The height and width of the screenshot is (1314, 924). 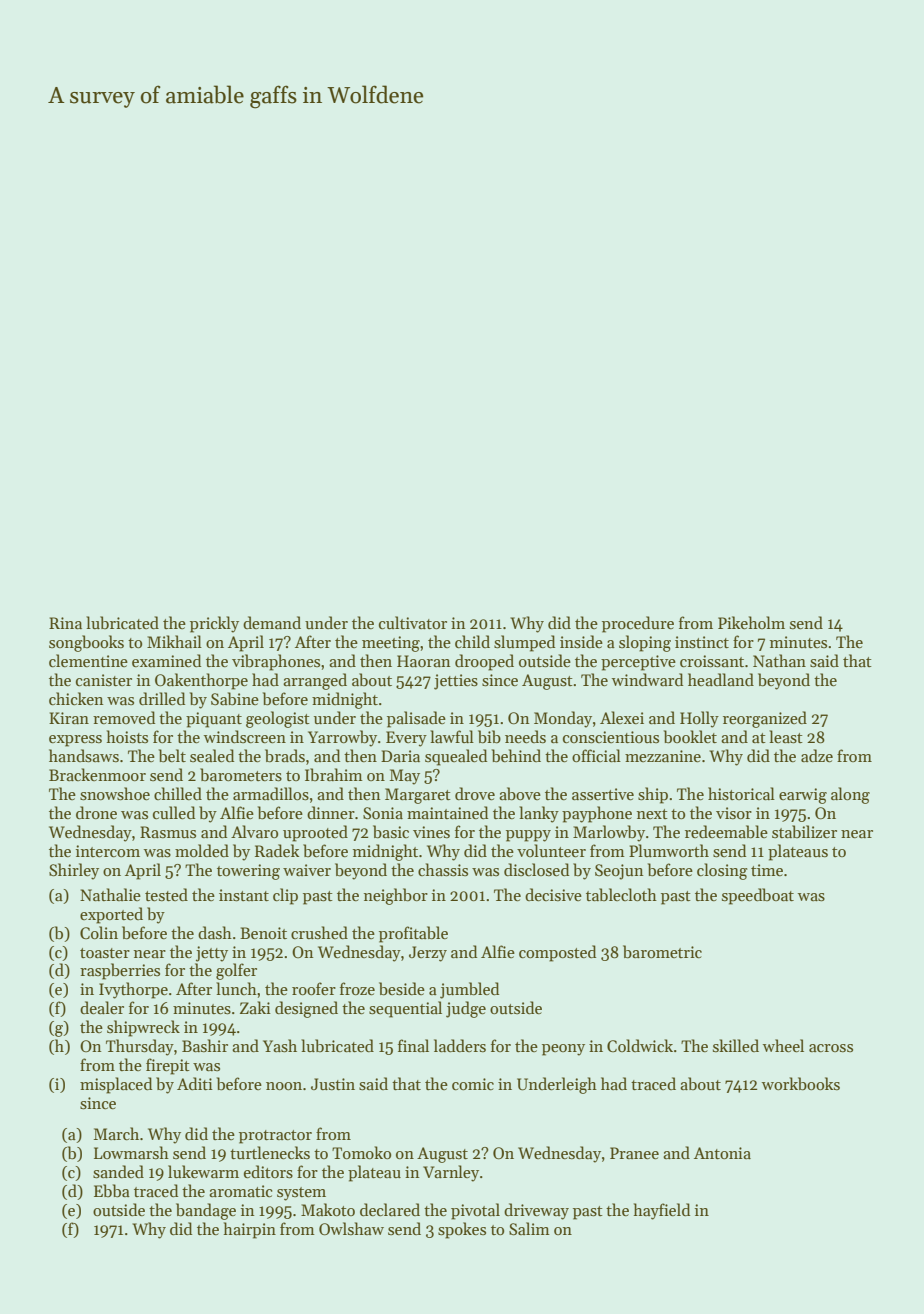 What do you see at coordinates (351, 1229) in the screenshot?
I see `Owlshaw` at bounding box center [351, 1229].
